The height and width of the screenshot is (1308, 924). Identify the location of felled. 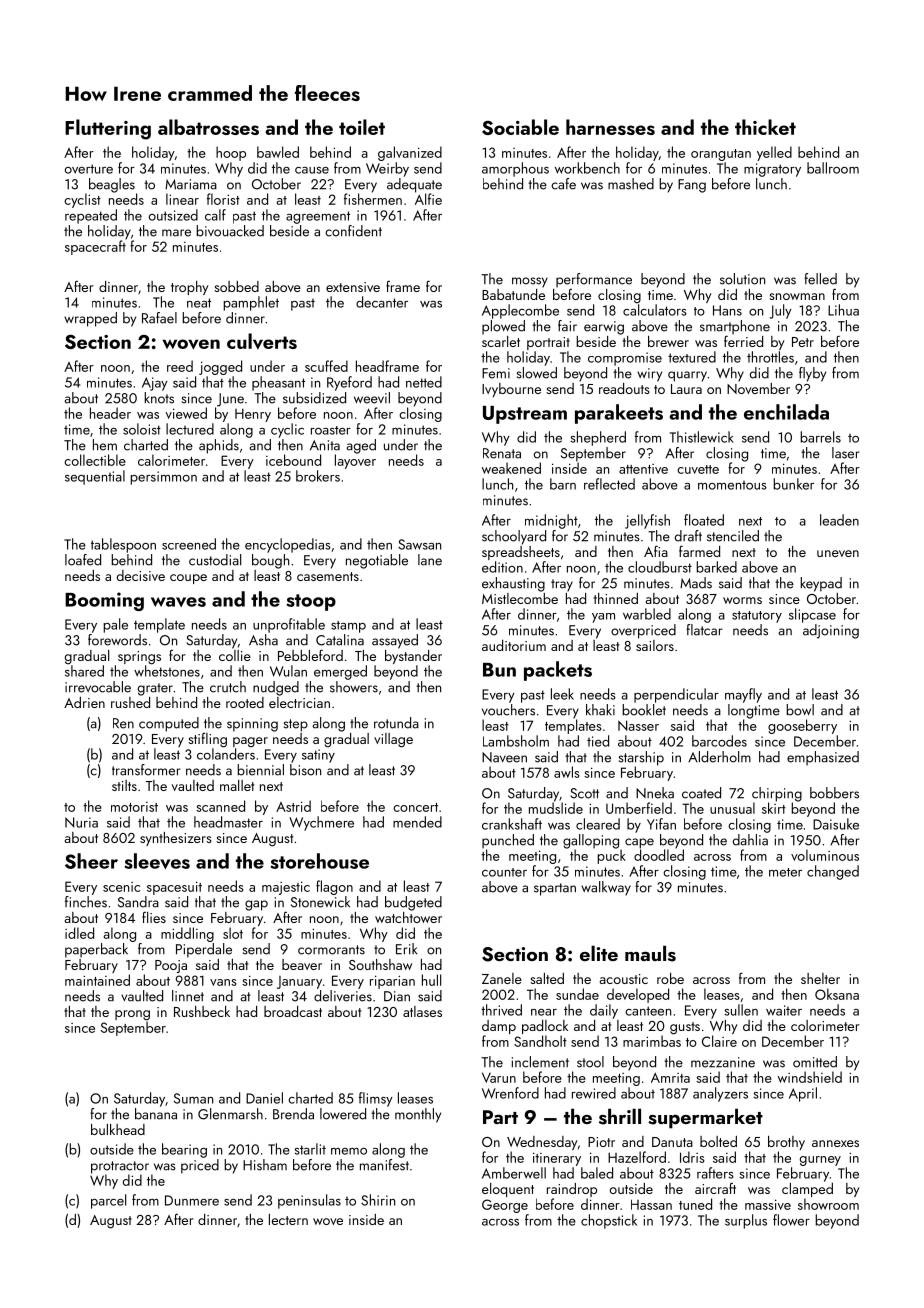
(820, 279).
